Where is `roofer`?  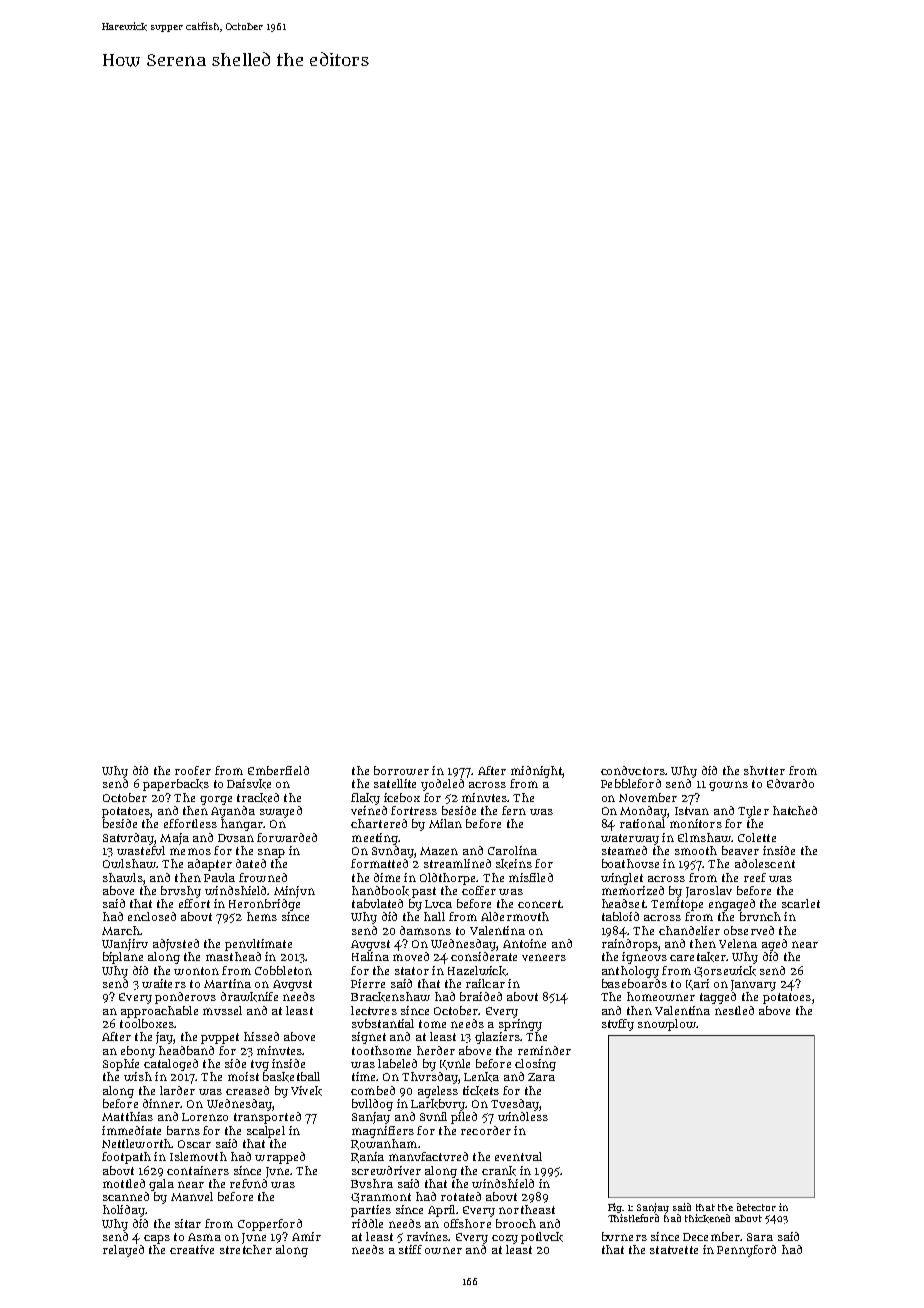
roofer is located at coordinates (193, 770).
